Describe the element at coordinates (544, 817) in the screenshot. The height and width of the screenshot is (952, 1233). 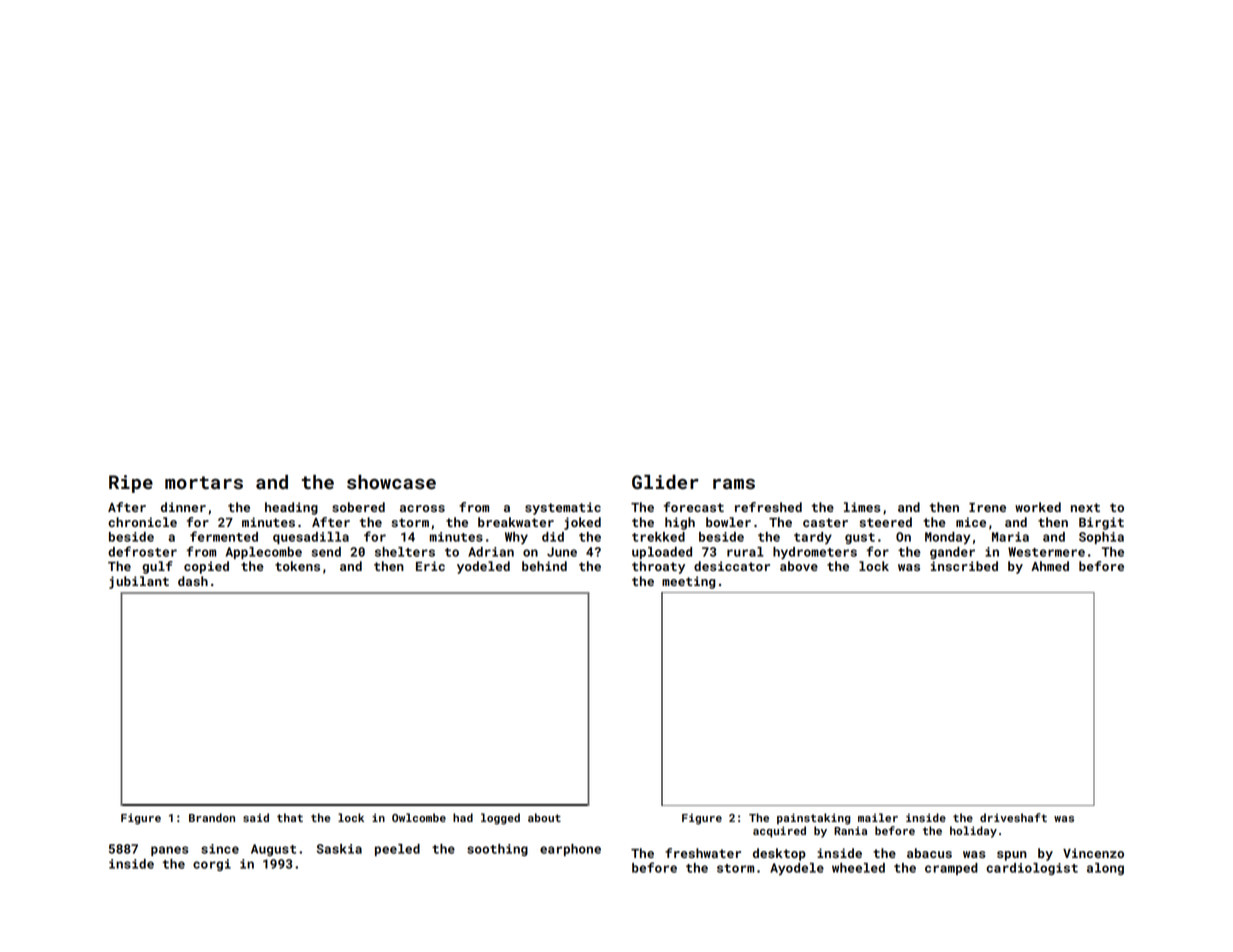
I see `about` at that location.
